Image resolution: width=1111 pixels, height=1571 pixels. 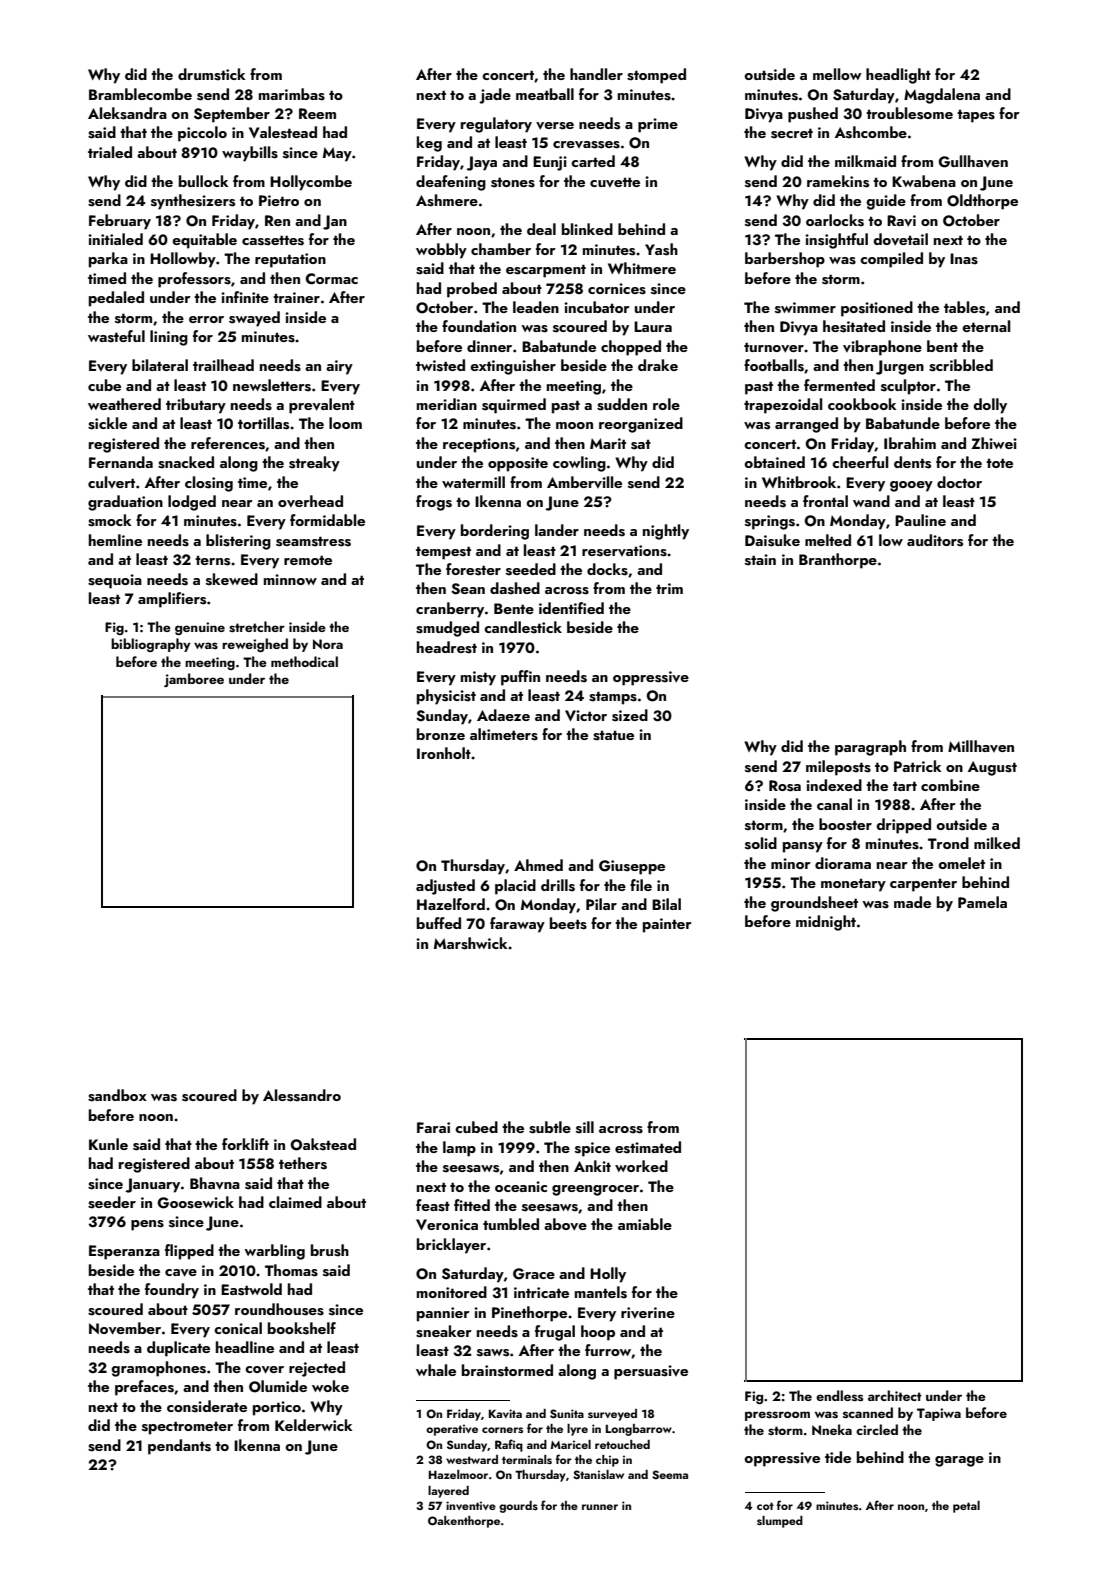 I want to click on positioned, so click(x=877, y=309).
